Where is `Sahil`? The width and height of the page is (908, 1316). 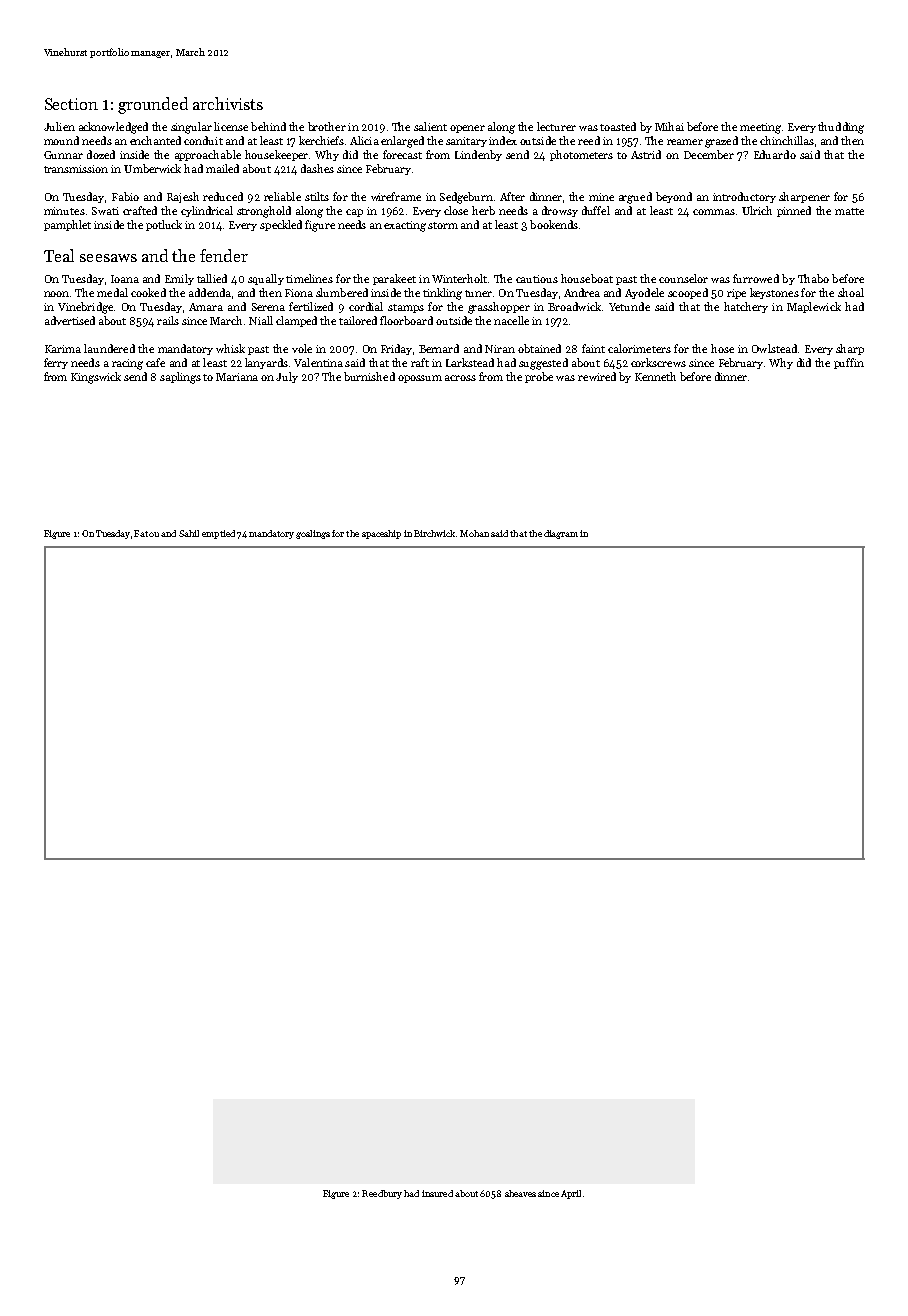
Sahil is located at coordinates (189, 533).
